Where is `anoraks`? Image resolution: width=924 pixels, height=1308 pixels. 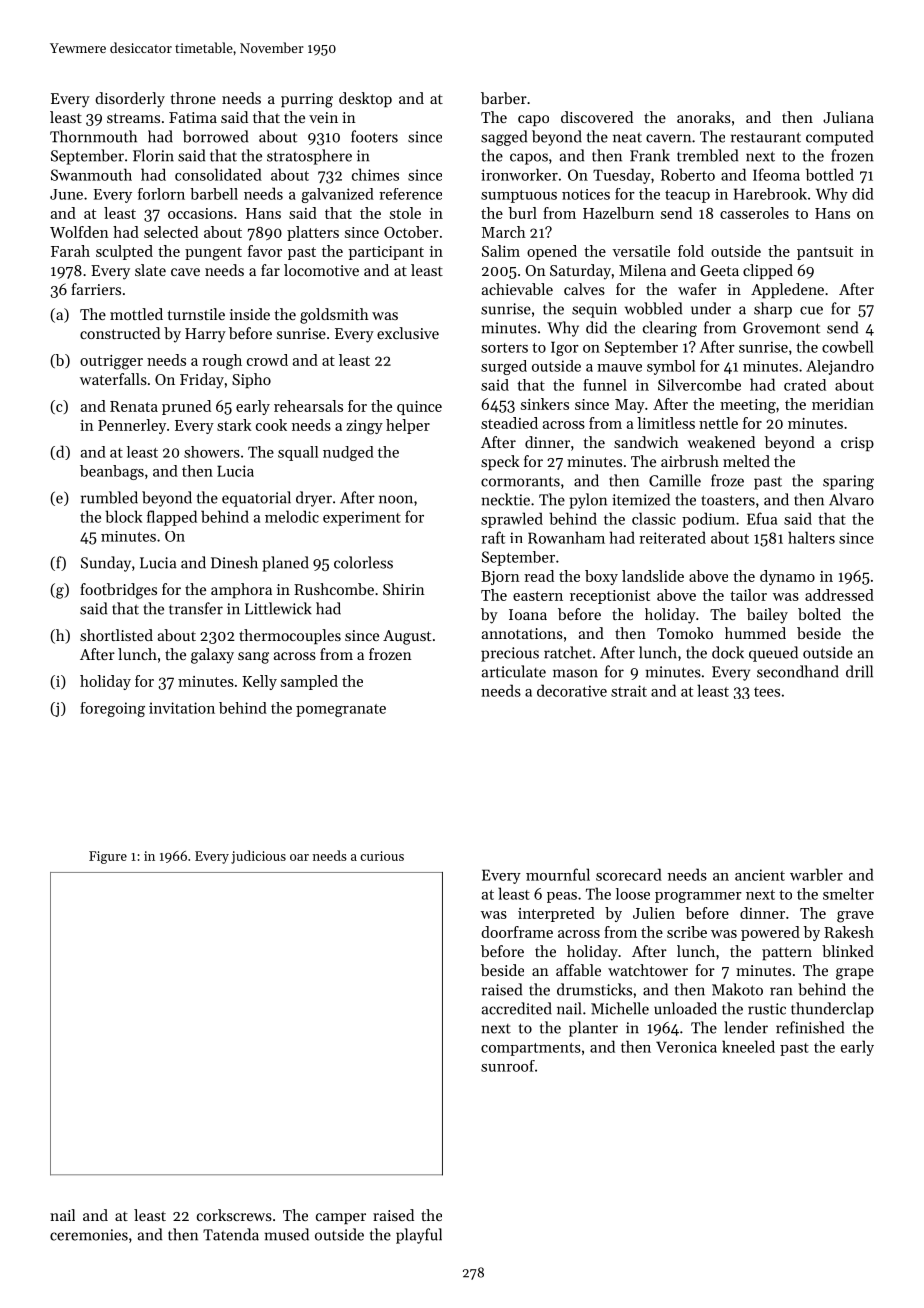
anoraks is located at coordinates (704, 117).
